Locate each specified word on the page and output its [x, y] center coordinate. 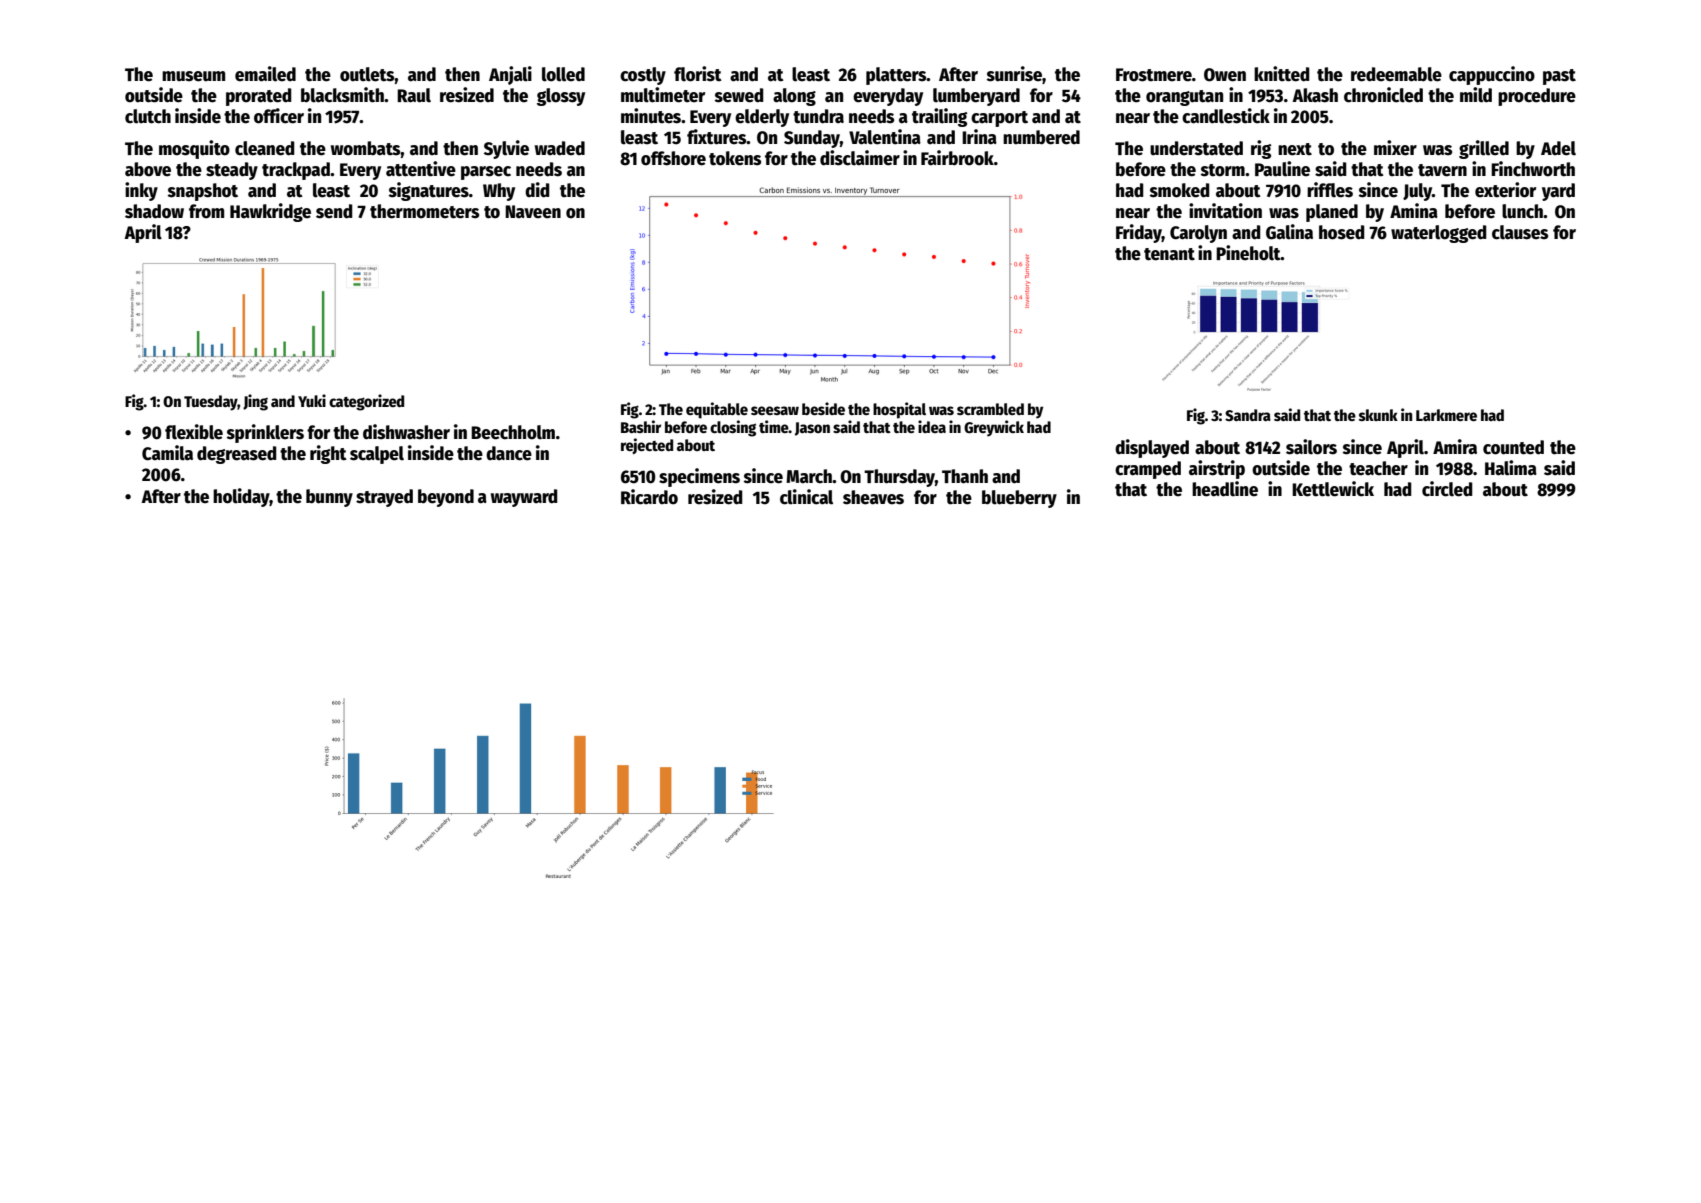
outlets [367, 74]
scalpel [377, 455]
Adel [1558, 148]
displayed [1152, 448]
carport [999, 119]
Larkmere [1446, 415]
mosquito [194, 149]
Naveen [533, 212]
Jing [255, 402]
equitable [717, 410]
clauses [1520, 232]
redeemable [1396, 74]
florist [698, 74]
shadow [154, 211]
